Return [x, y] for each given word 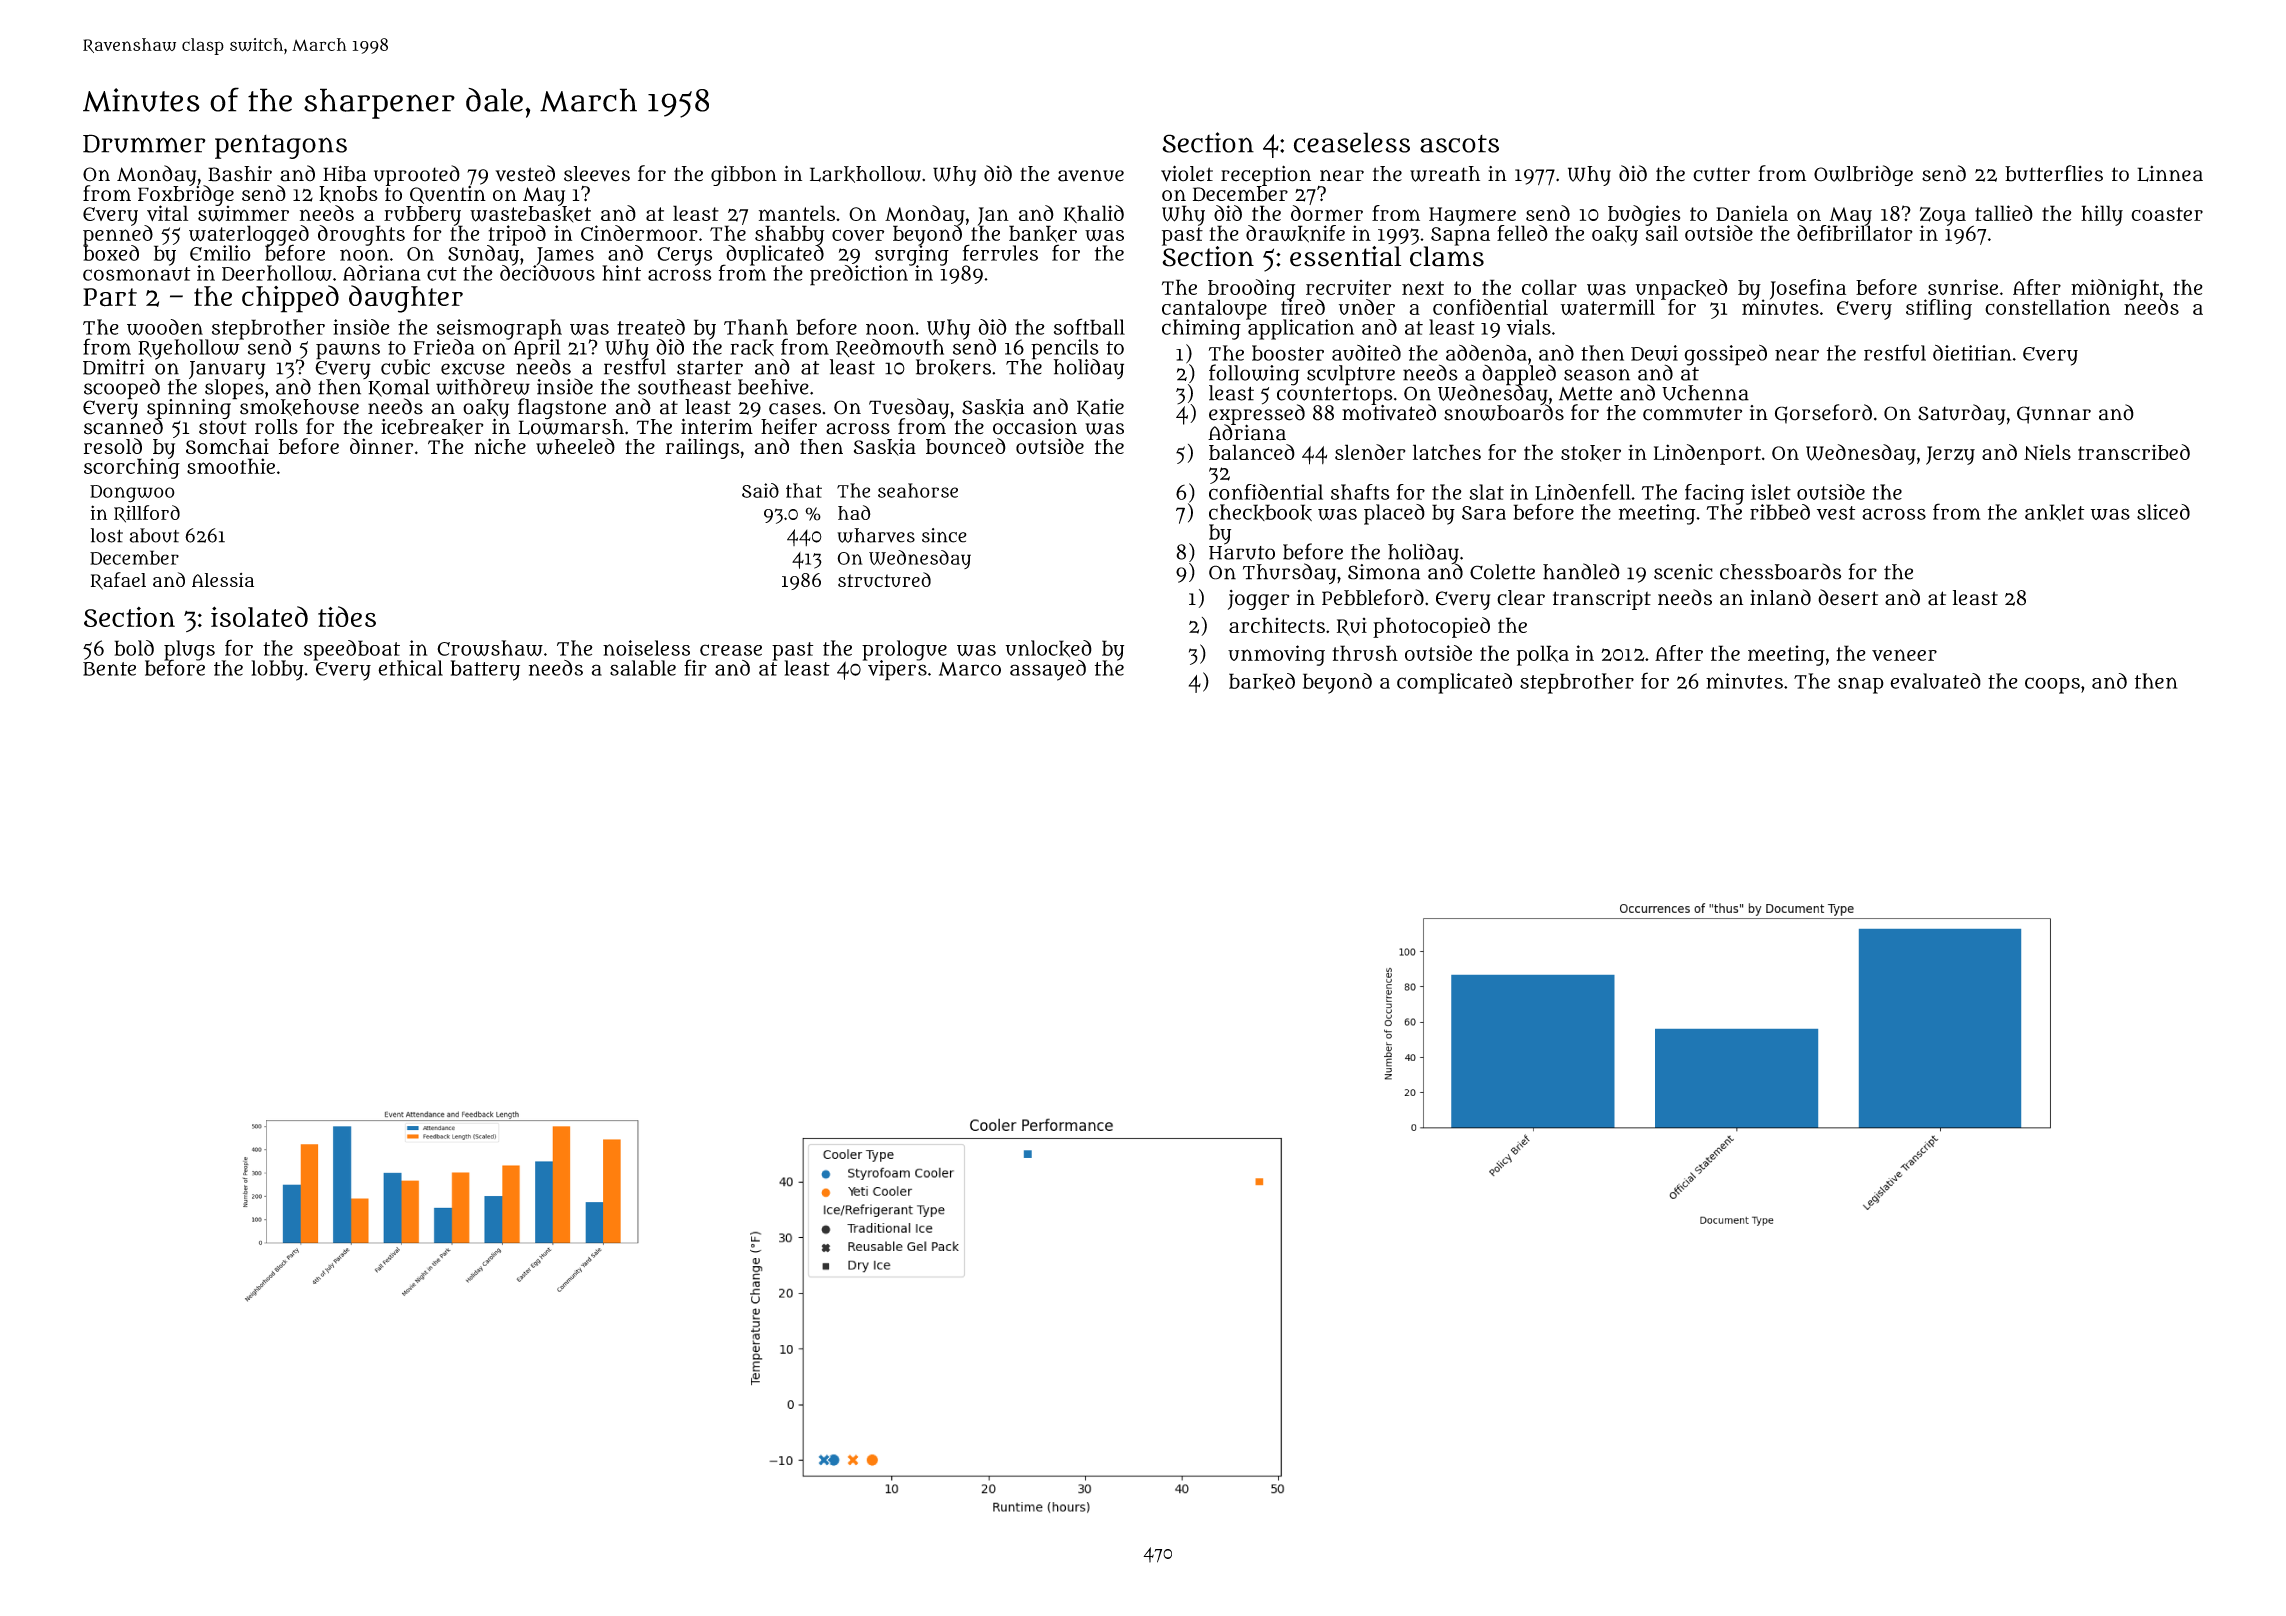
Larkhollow [865, 174]
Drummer [144, 143]
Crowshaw [490, 648]
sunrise [1963, 287]
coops [2052, 685]
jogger [1258, 600]
